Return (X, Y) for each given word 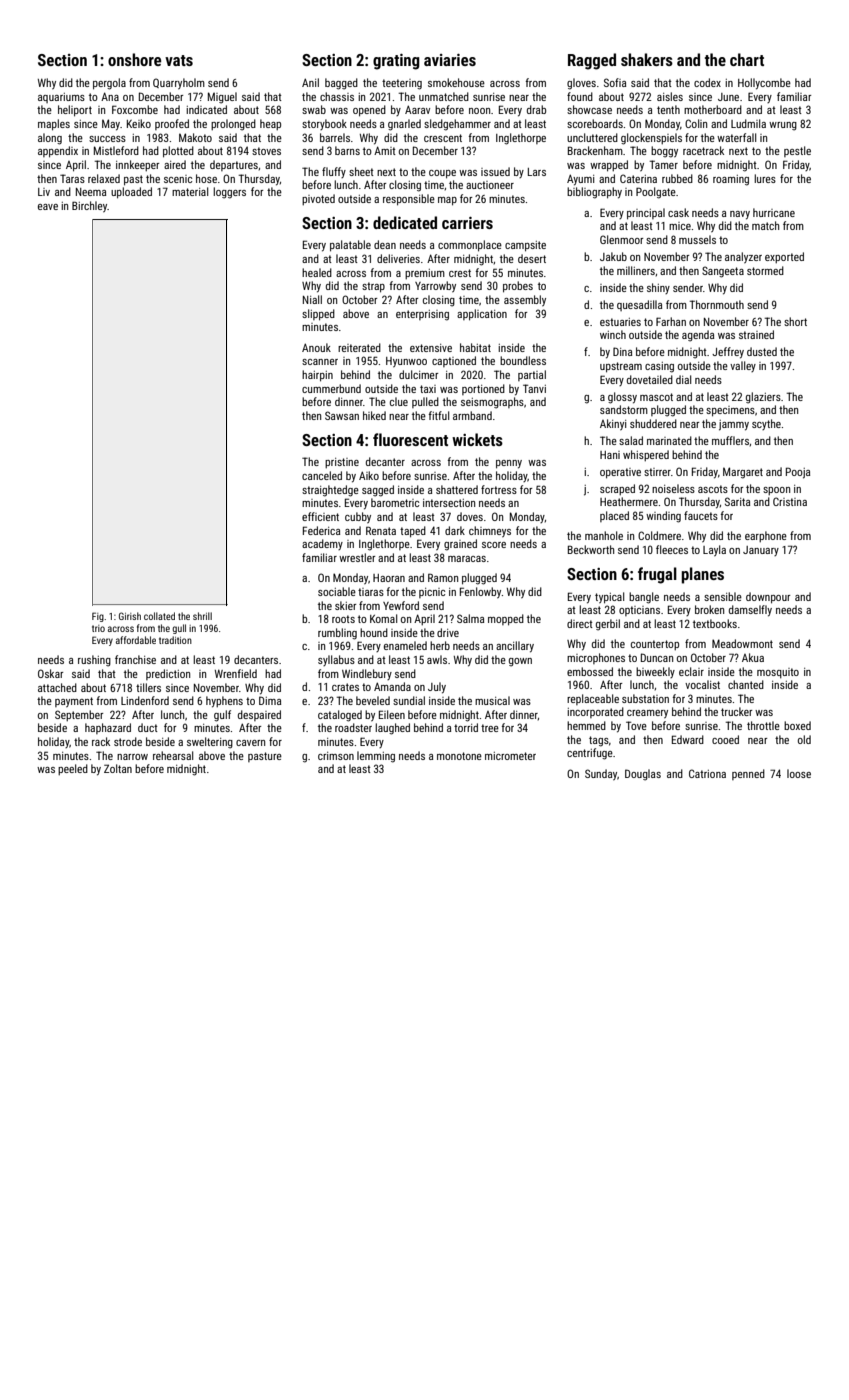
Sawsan (342, 415)
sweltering (210, 743)
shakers (647, 59)
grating (396, 62)
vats (179, 60)
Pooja (798, 473)
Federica (321, 530)
